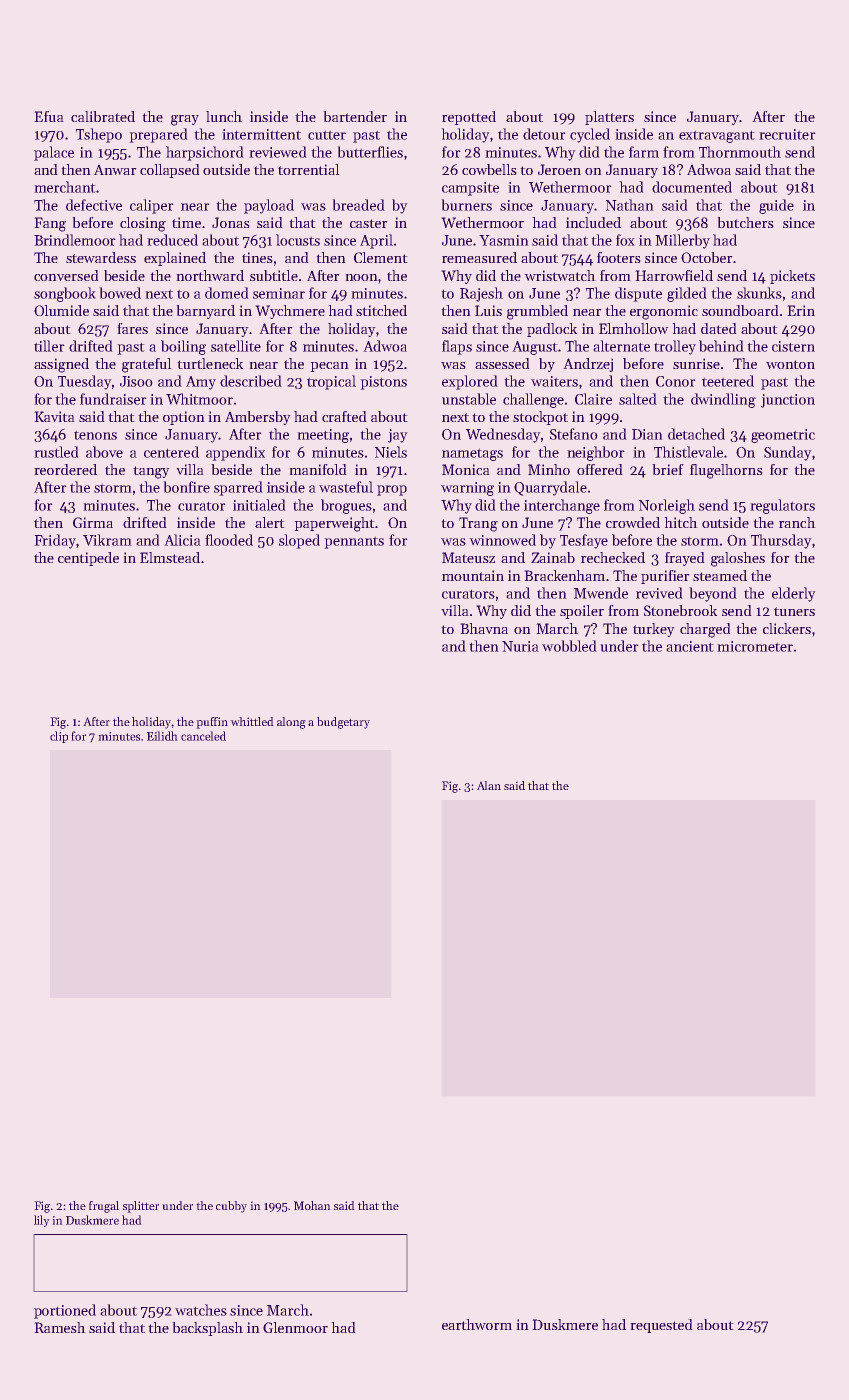  Describe the element at coordinates (661, 1326) in the document. I see `requested` at that location.
